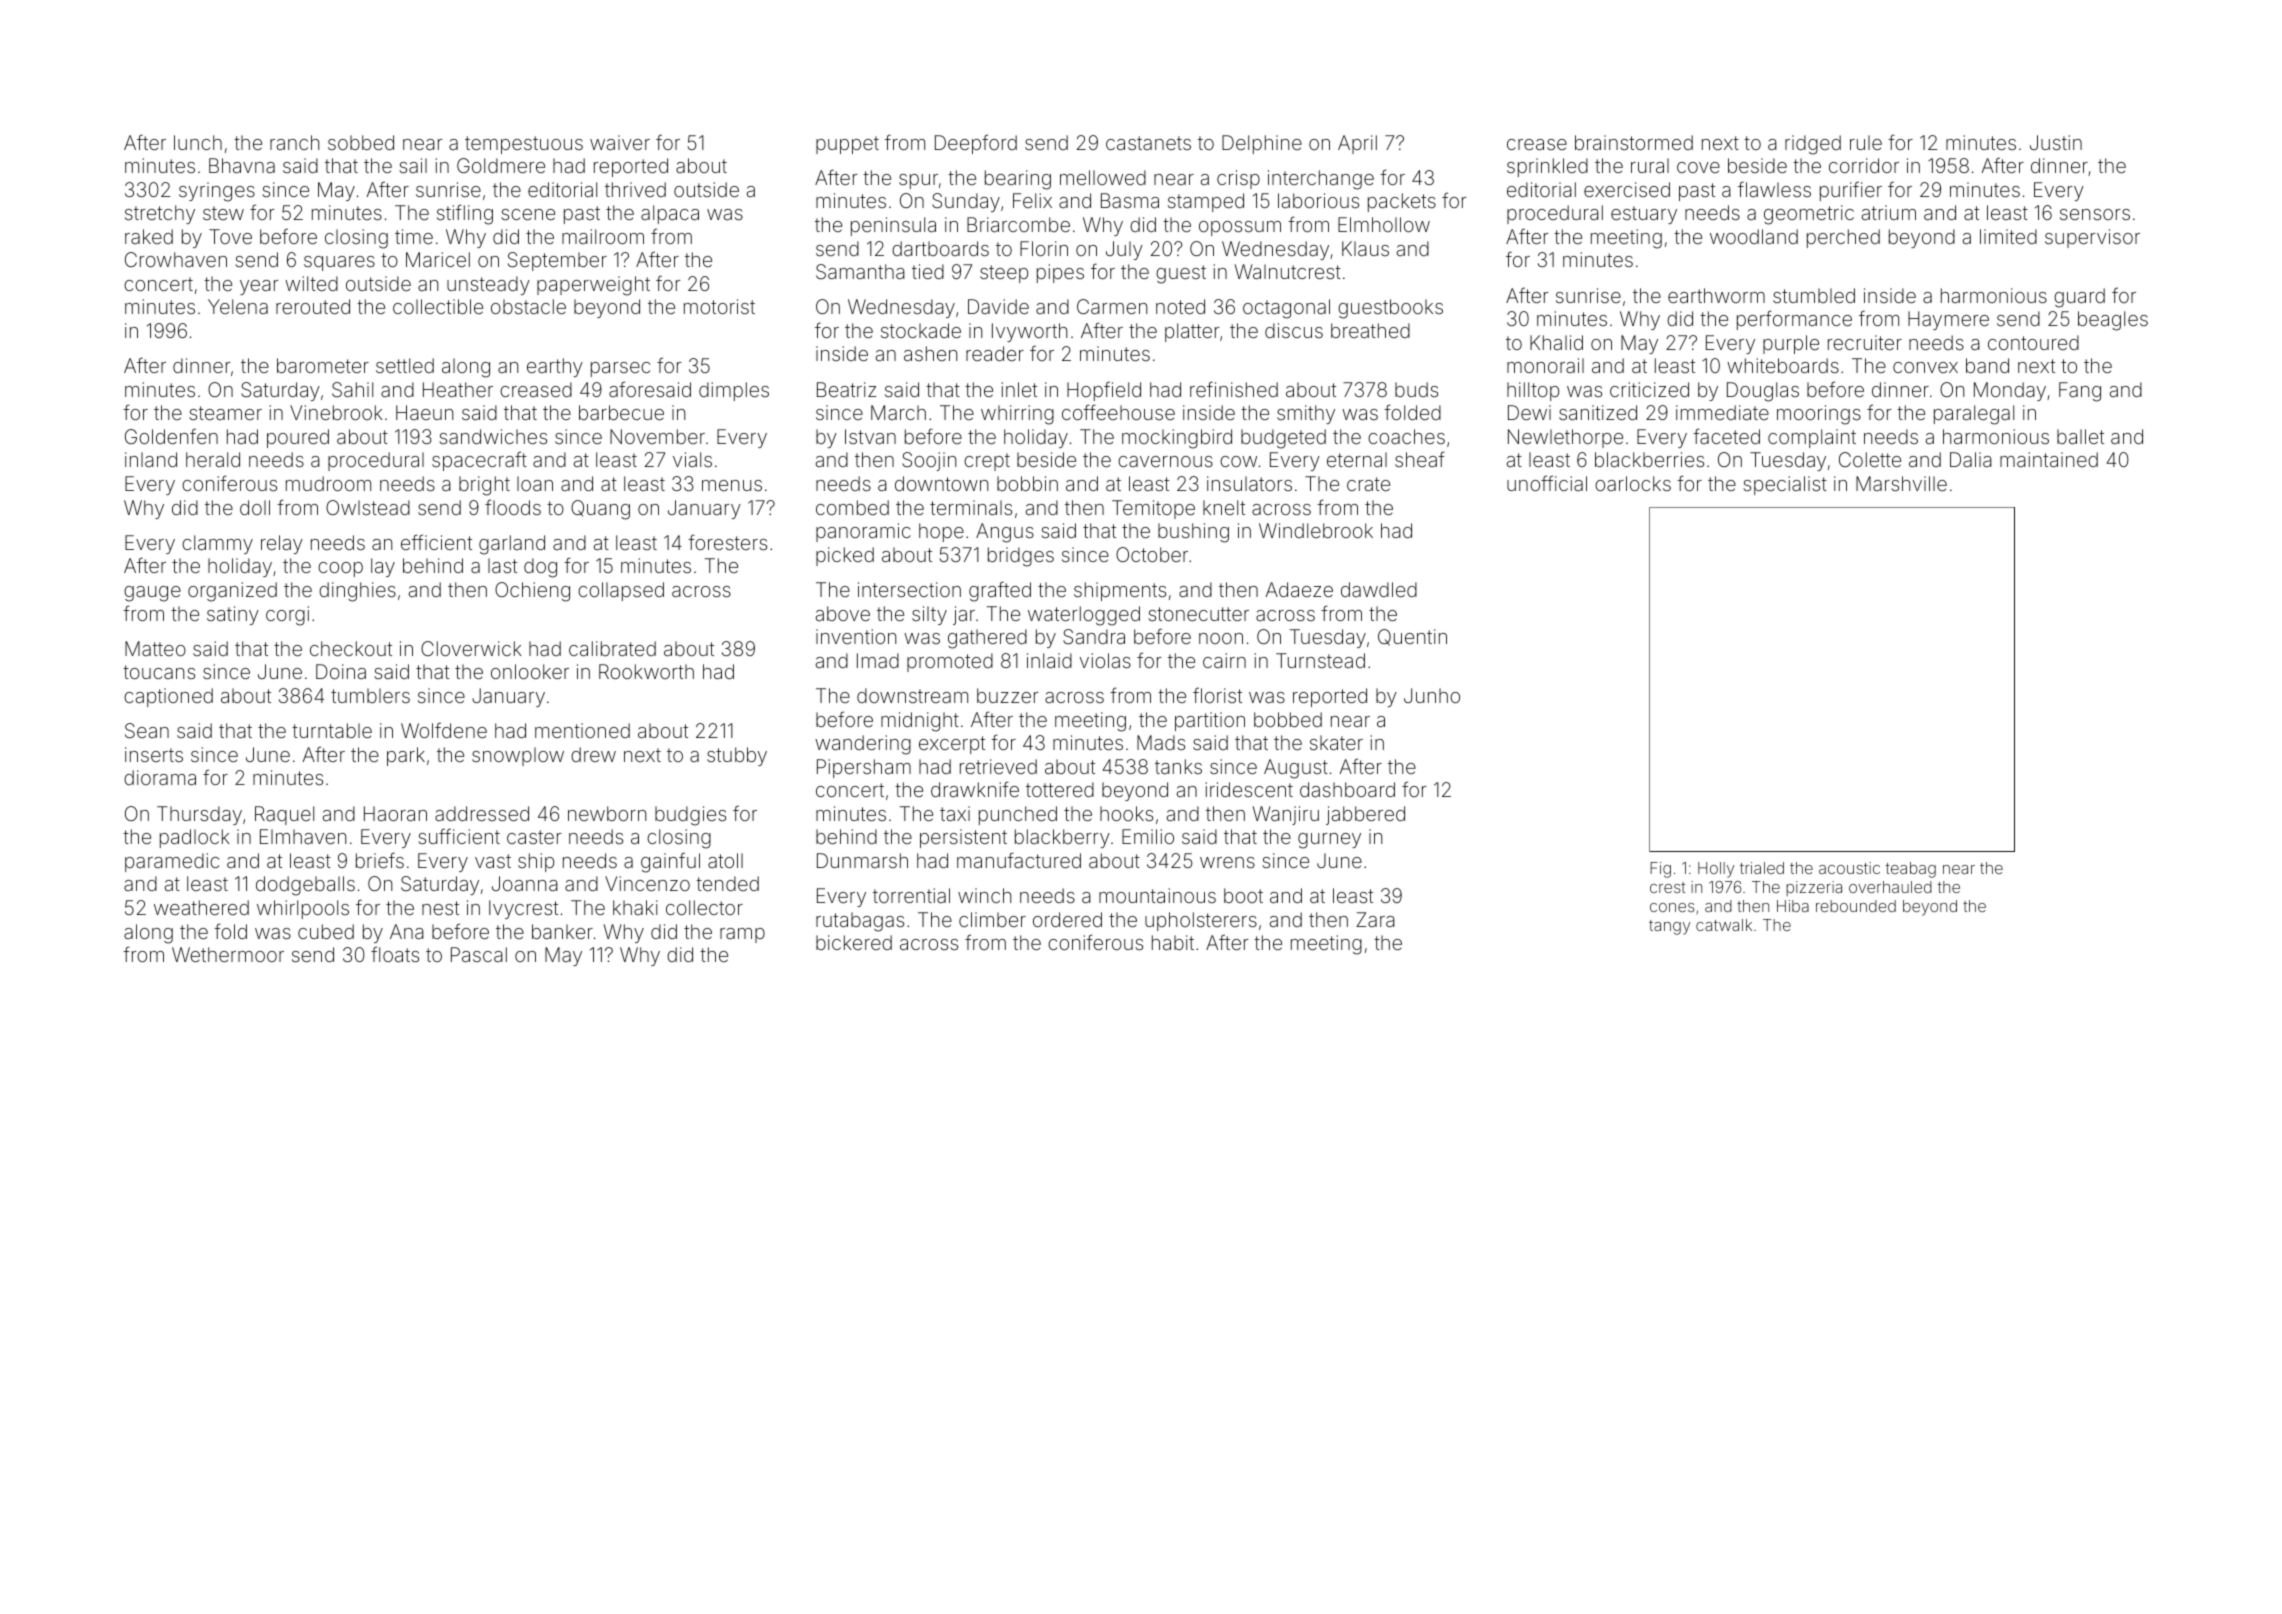 The image size is (2282, 1614). Describe the element at coordinates (854, 942) in the screenshot. I see `bickered` at that location.
